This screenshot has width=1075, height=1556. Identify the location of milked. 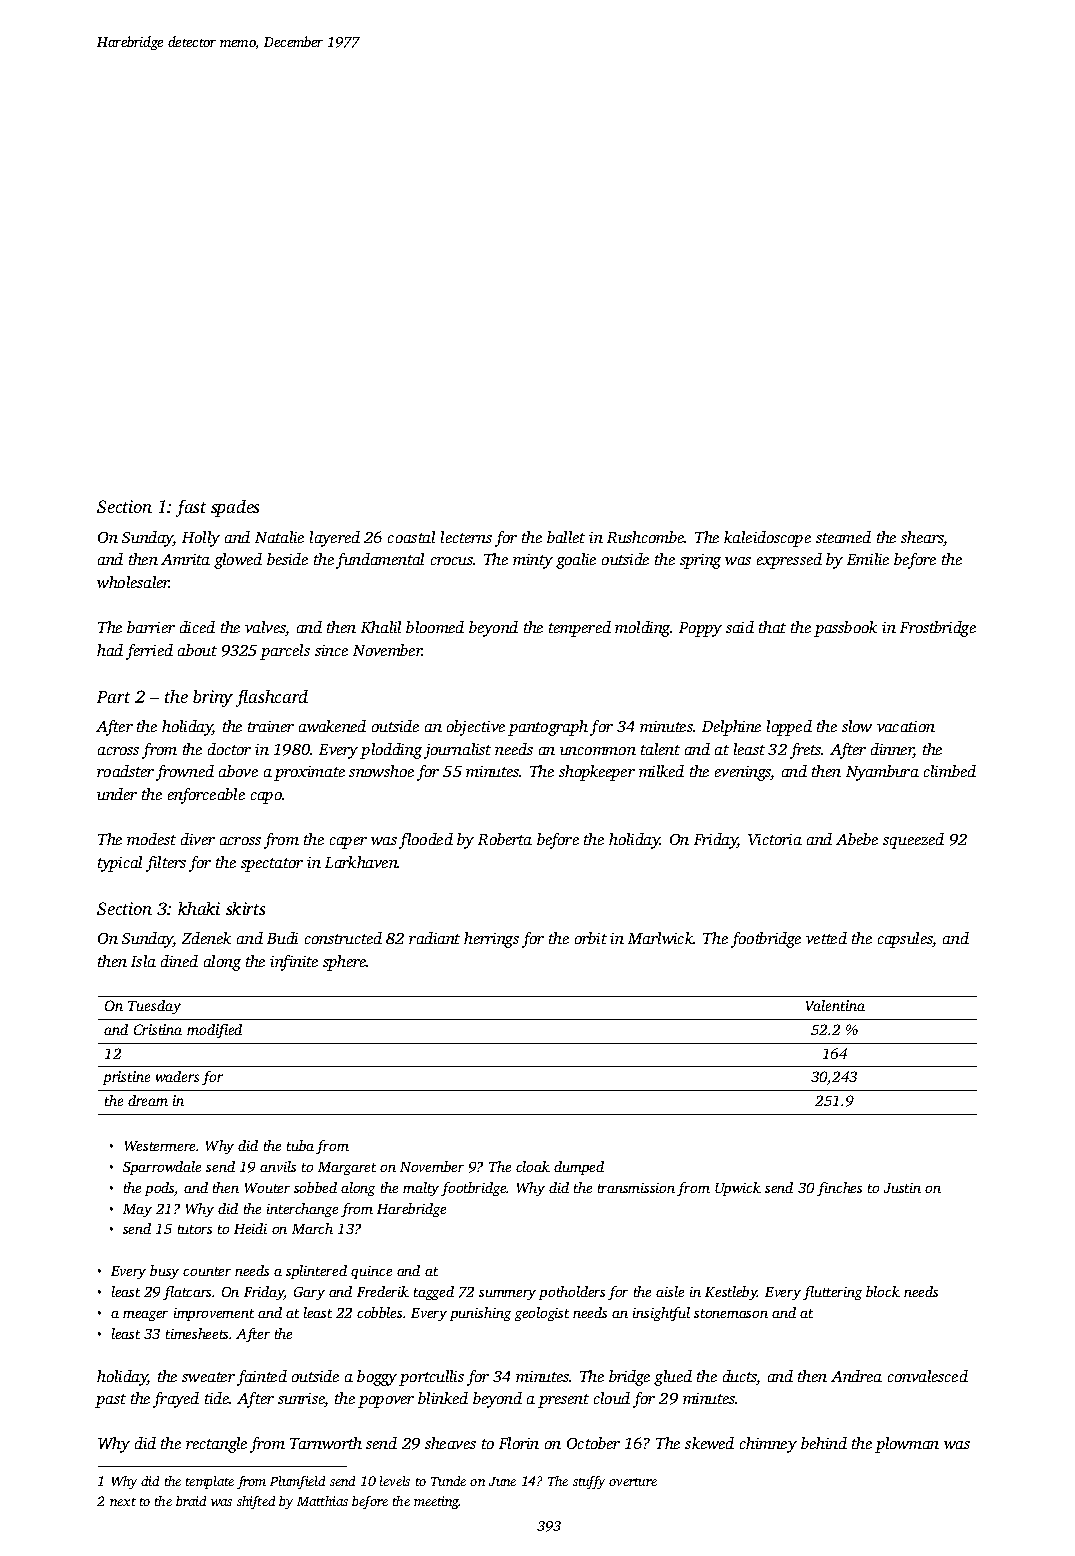
(661, 771).
